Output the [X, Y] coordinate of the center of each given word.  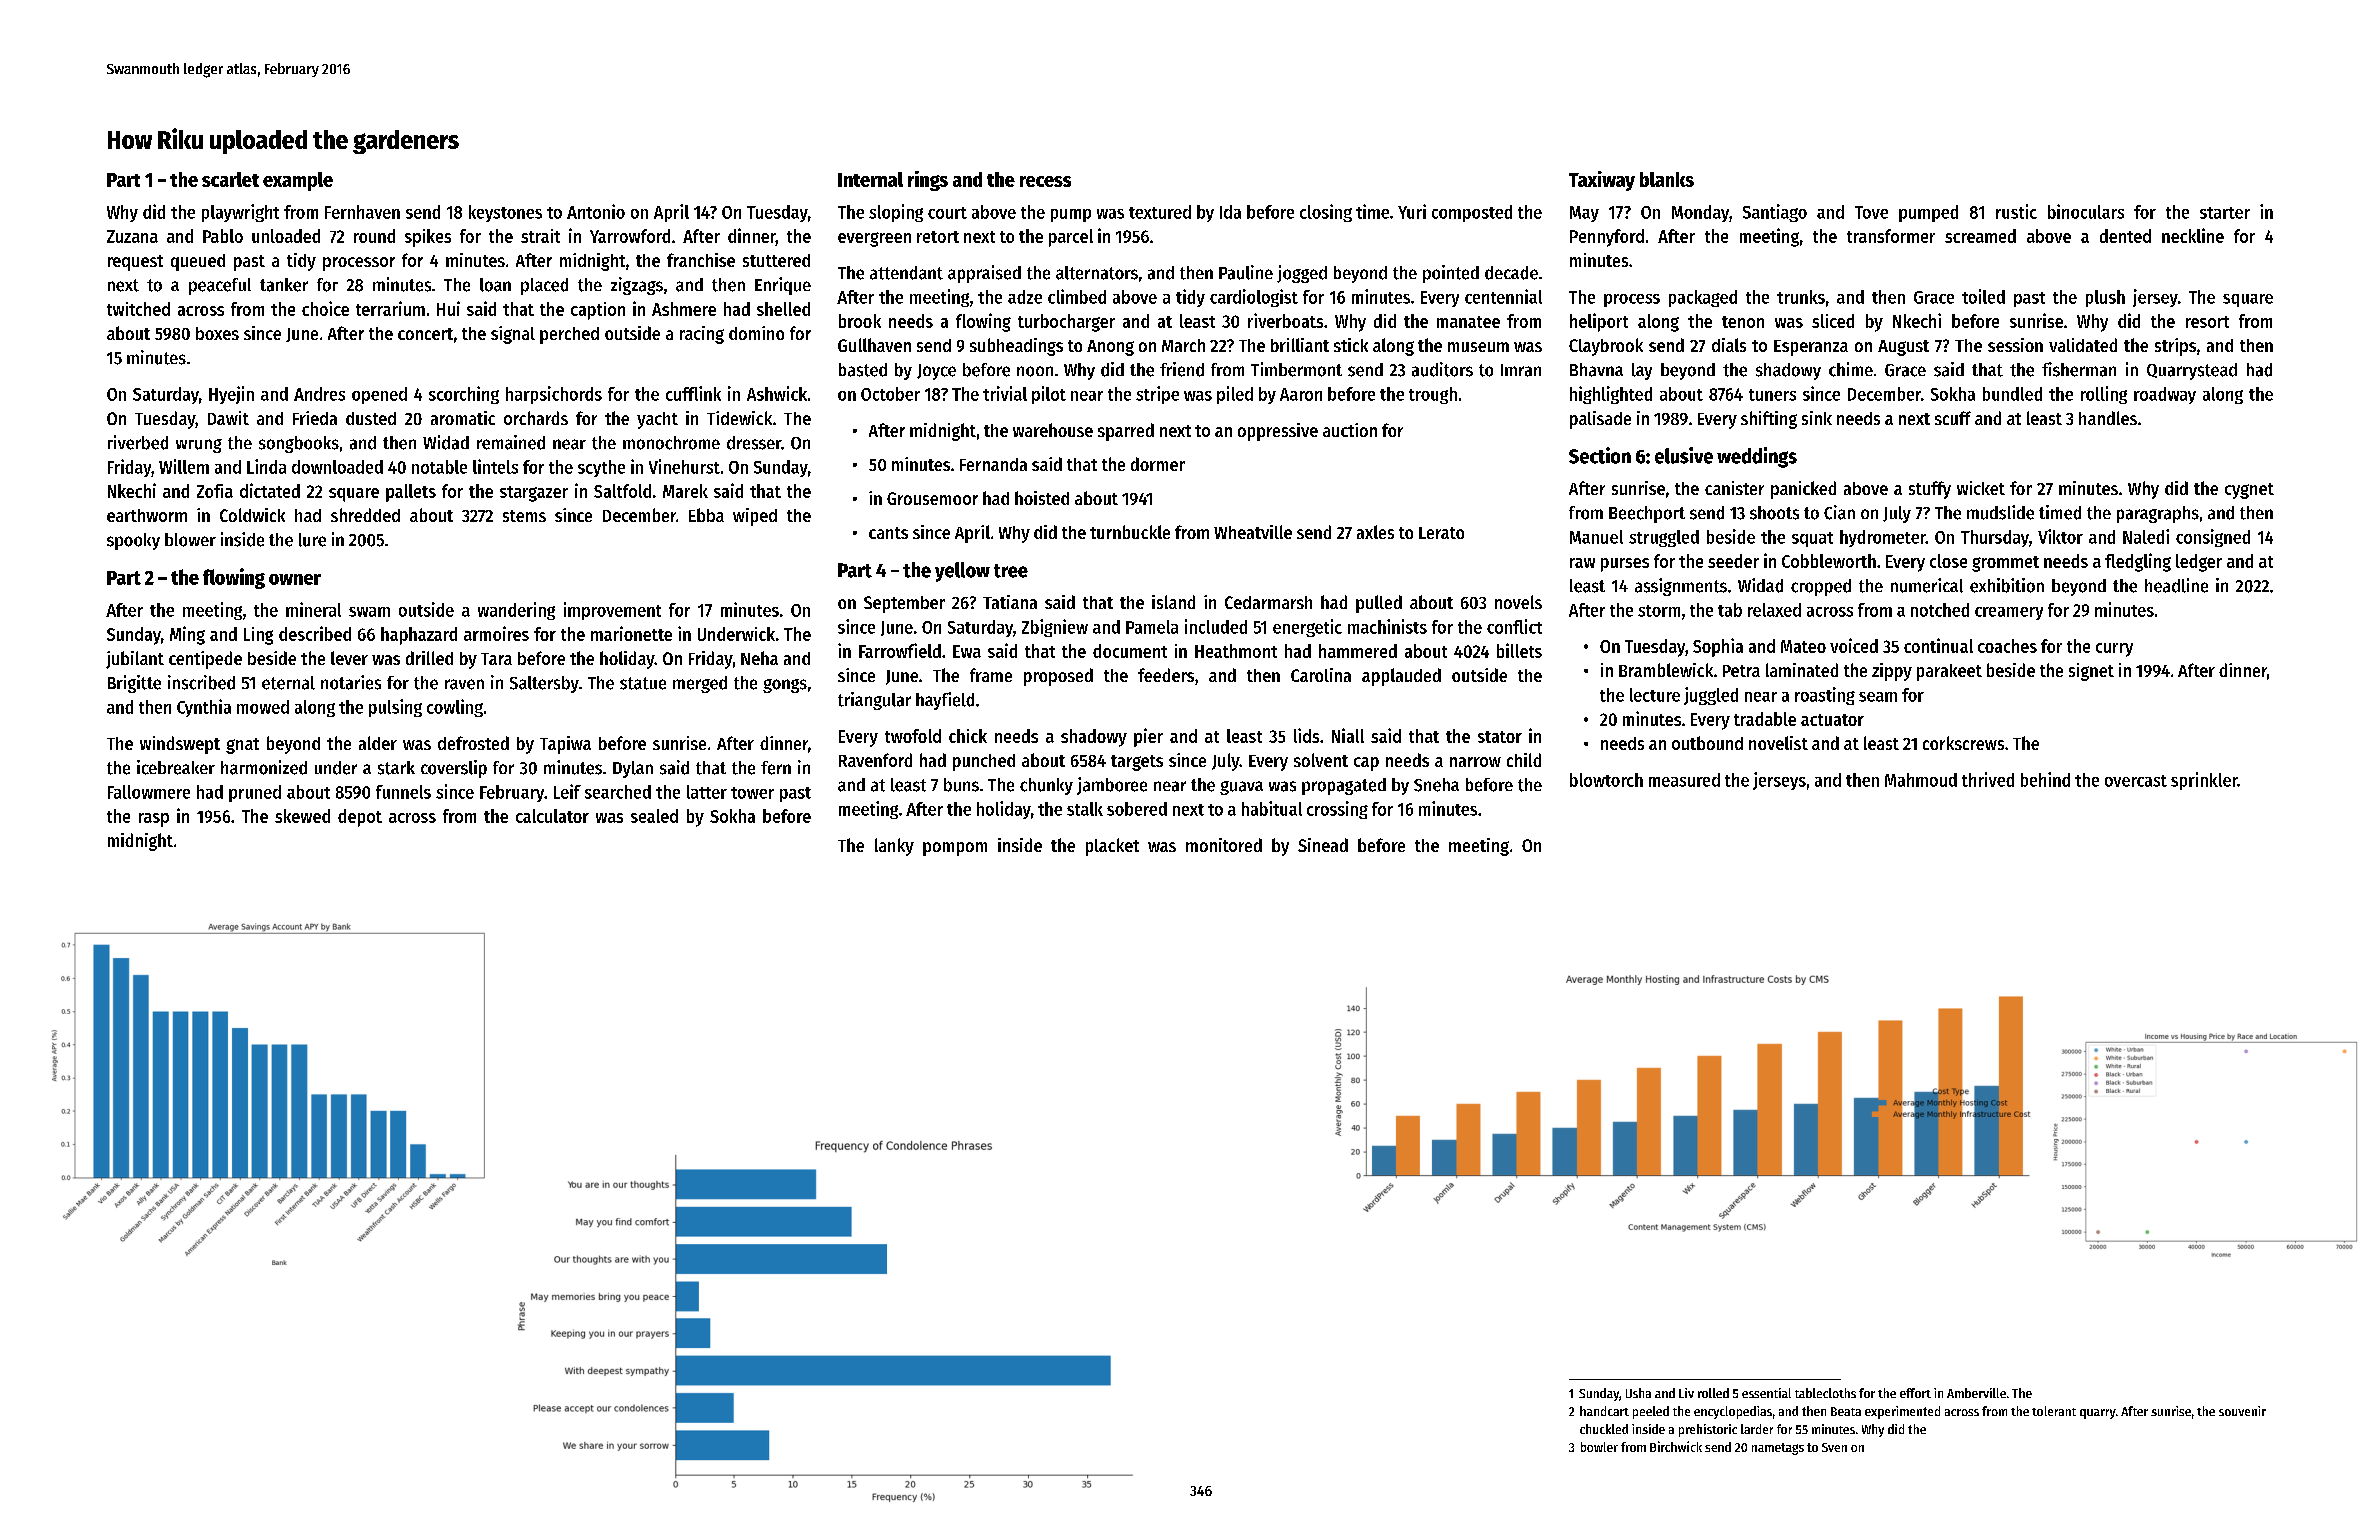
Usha [1638, 1393]
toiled [1983, 296]
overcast [2136, 781]
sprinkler [2204, 781]
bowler [1599, 1447]
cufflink [693, 393]
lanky [894, 847]
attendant [906, 273]
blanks [1667, 179]
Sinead [1323, 845]
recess [1045, 181]
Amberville [1976, 1393]
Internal [870, 179]
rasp [154, 820]
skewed [302, 816]
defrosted [473, 743]
